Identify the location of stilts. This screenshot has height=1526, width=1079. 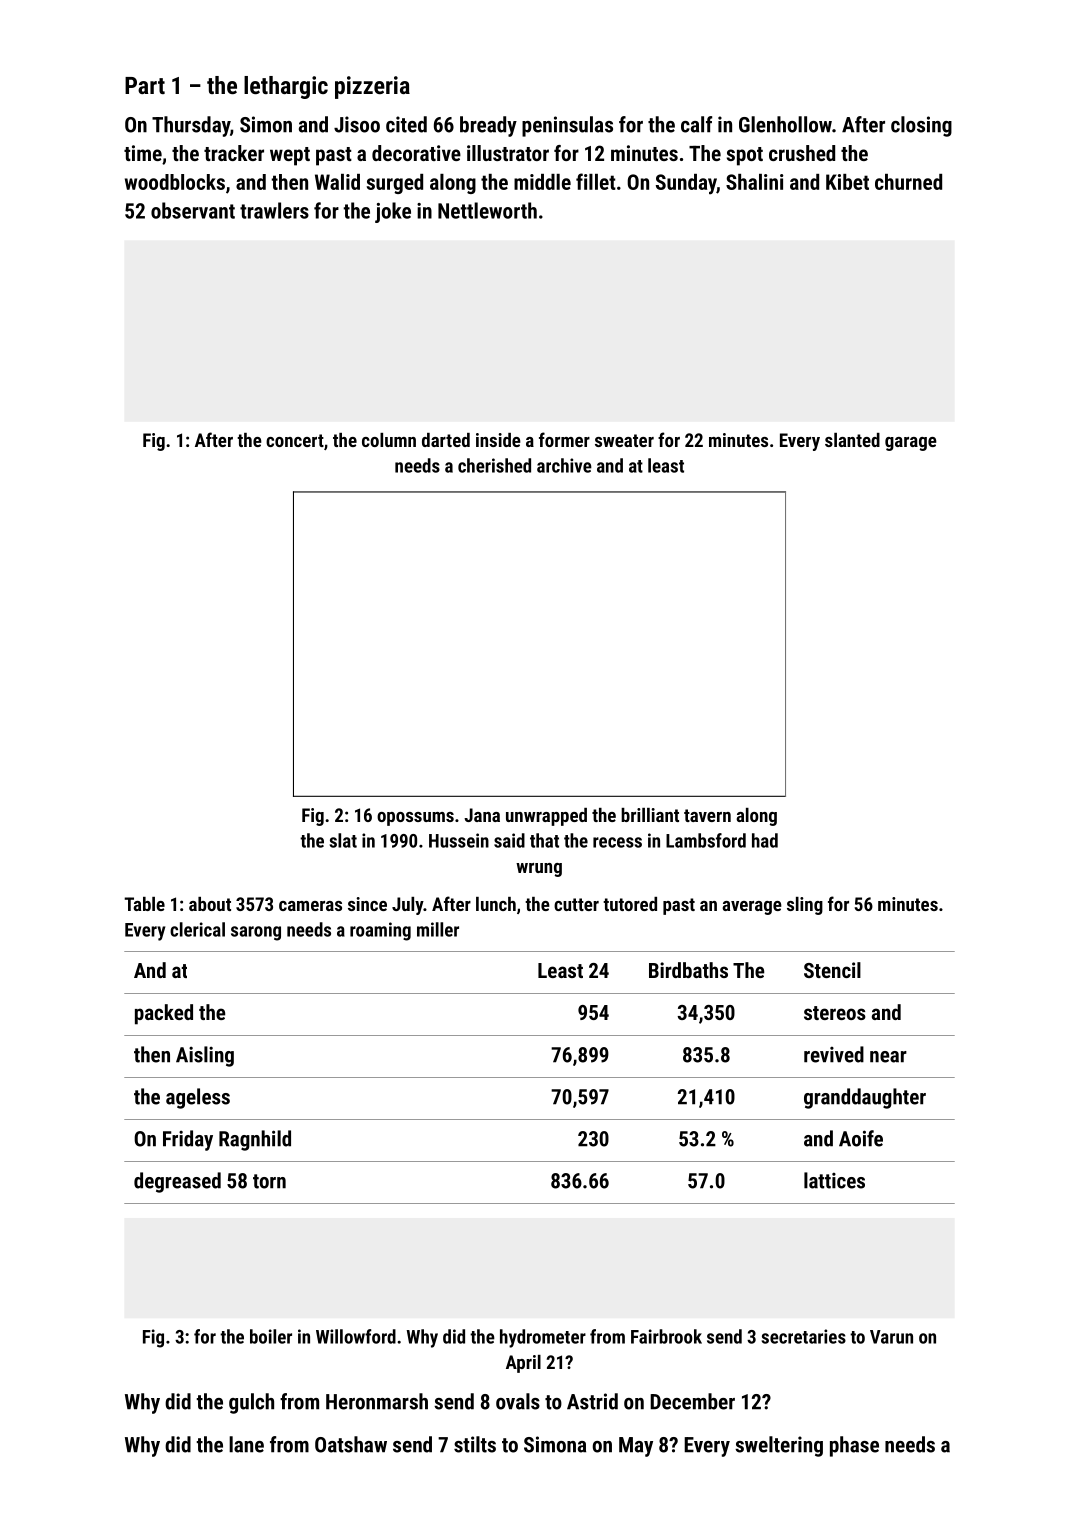
(475, 1444).
